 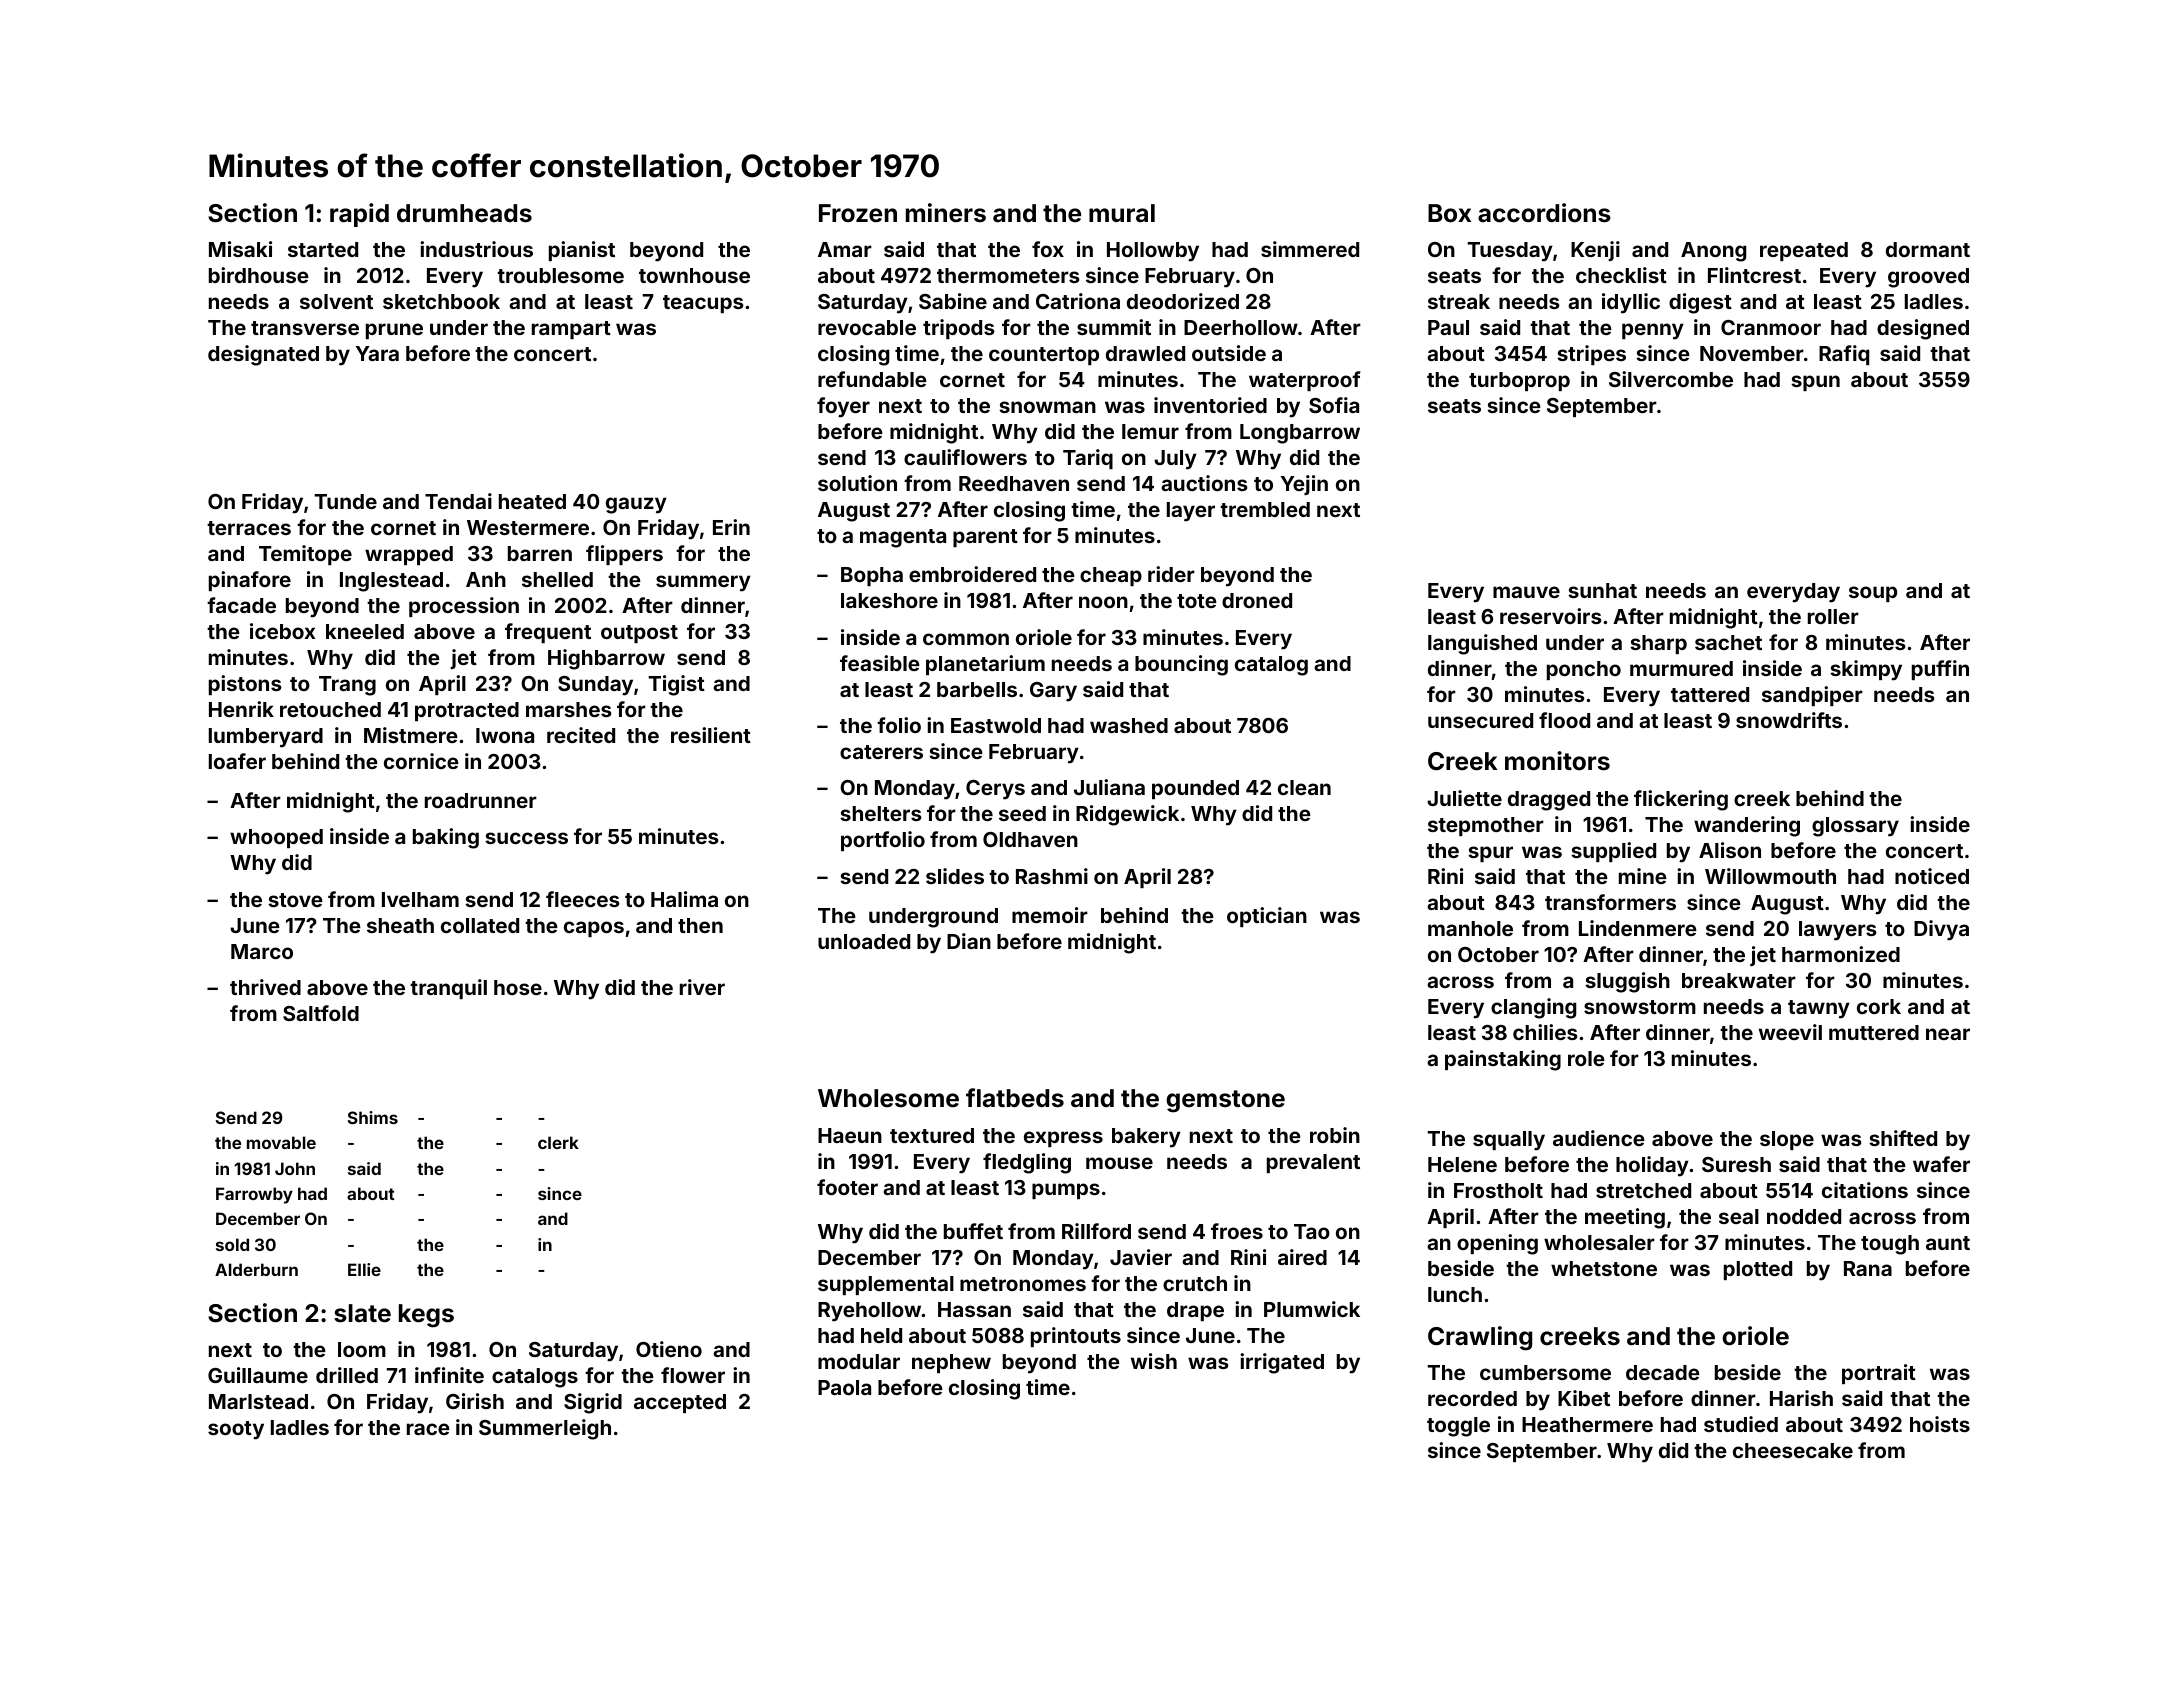 I want to click on grooved, so click(x=1928, y=278).
